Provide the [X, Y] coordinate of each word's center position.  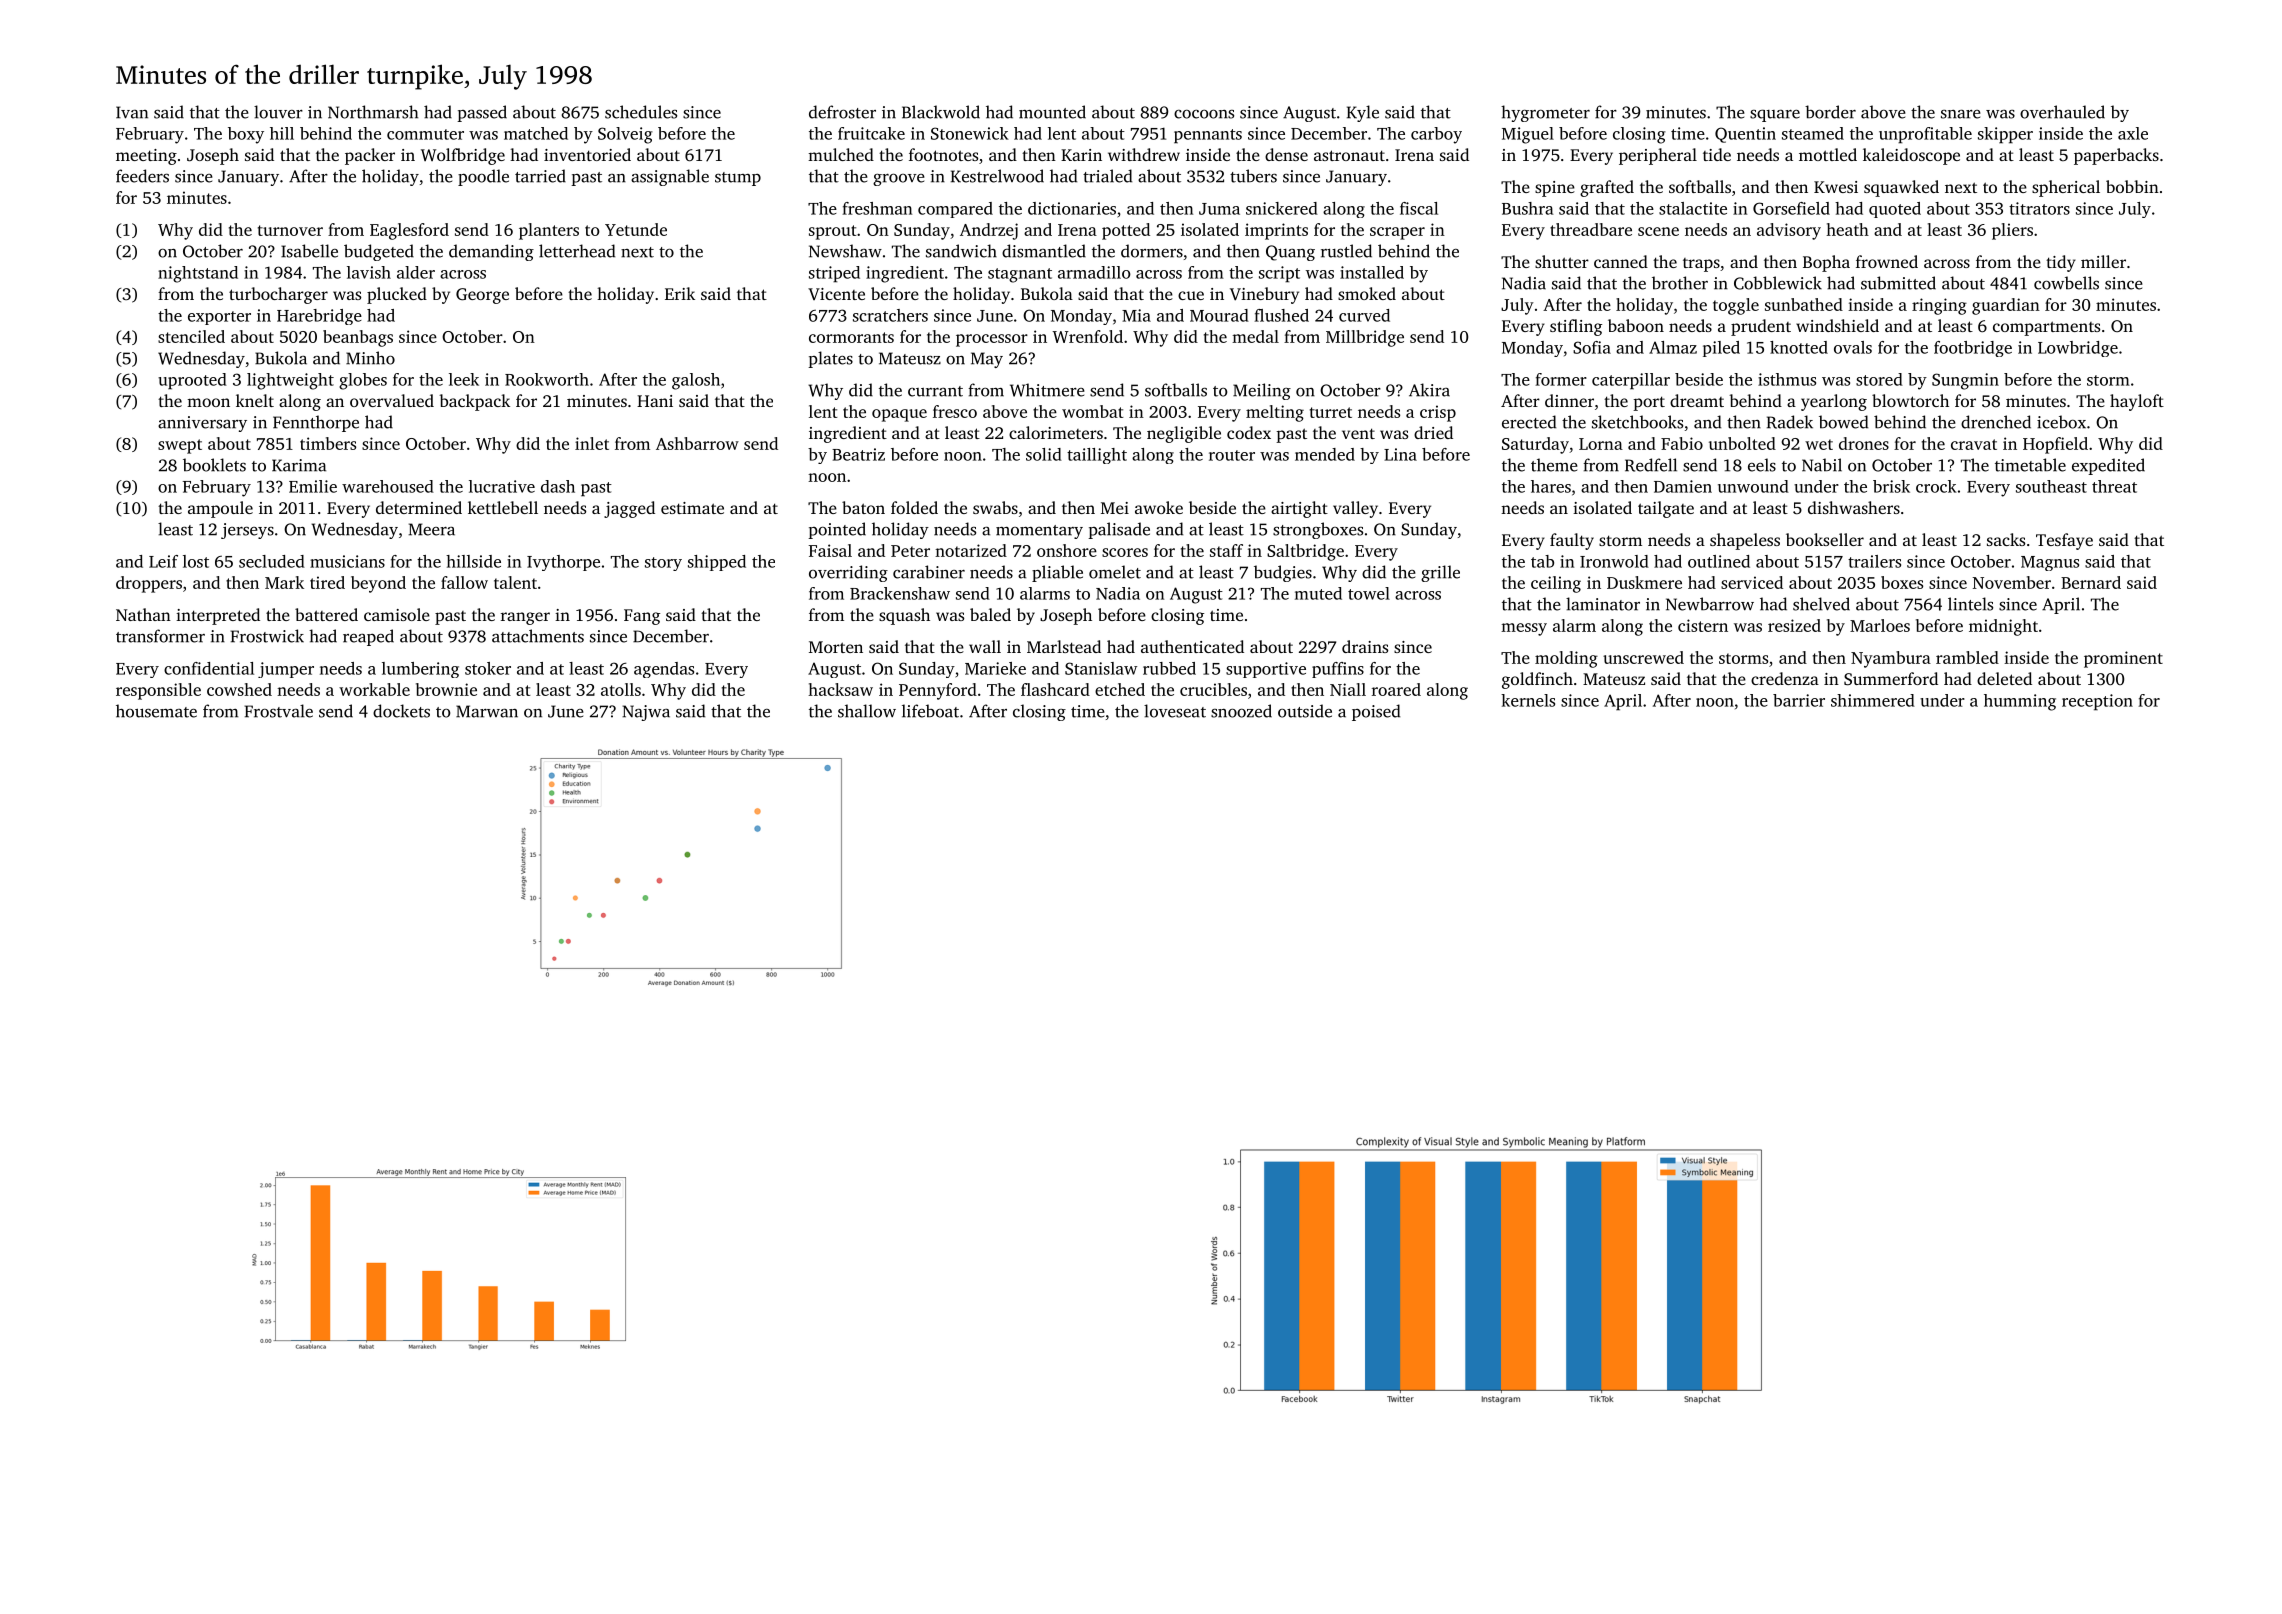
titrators [2039, 208]
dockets [401, 711]
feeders [142, 176]
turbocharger [278, 295]
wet [1819, 444]
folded [914, 507]
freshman [877, 208]
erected [1529, 422]
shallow [867, 711]
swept [180, 446]
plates [830, 359]
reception [2097, 702]
